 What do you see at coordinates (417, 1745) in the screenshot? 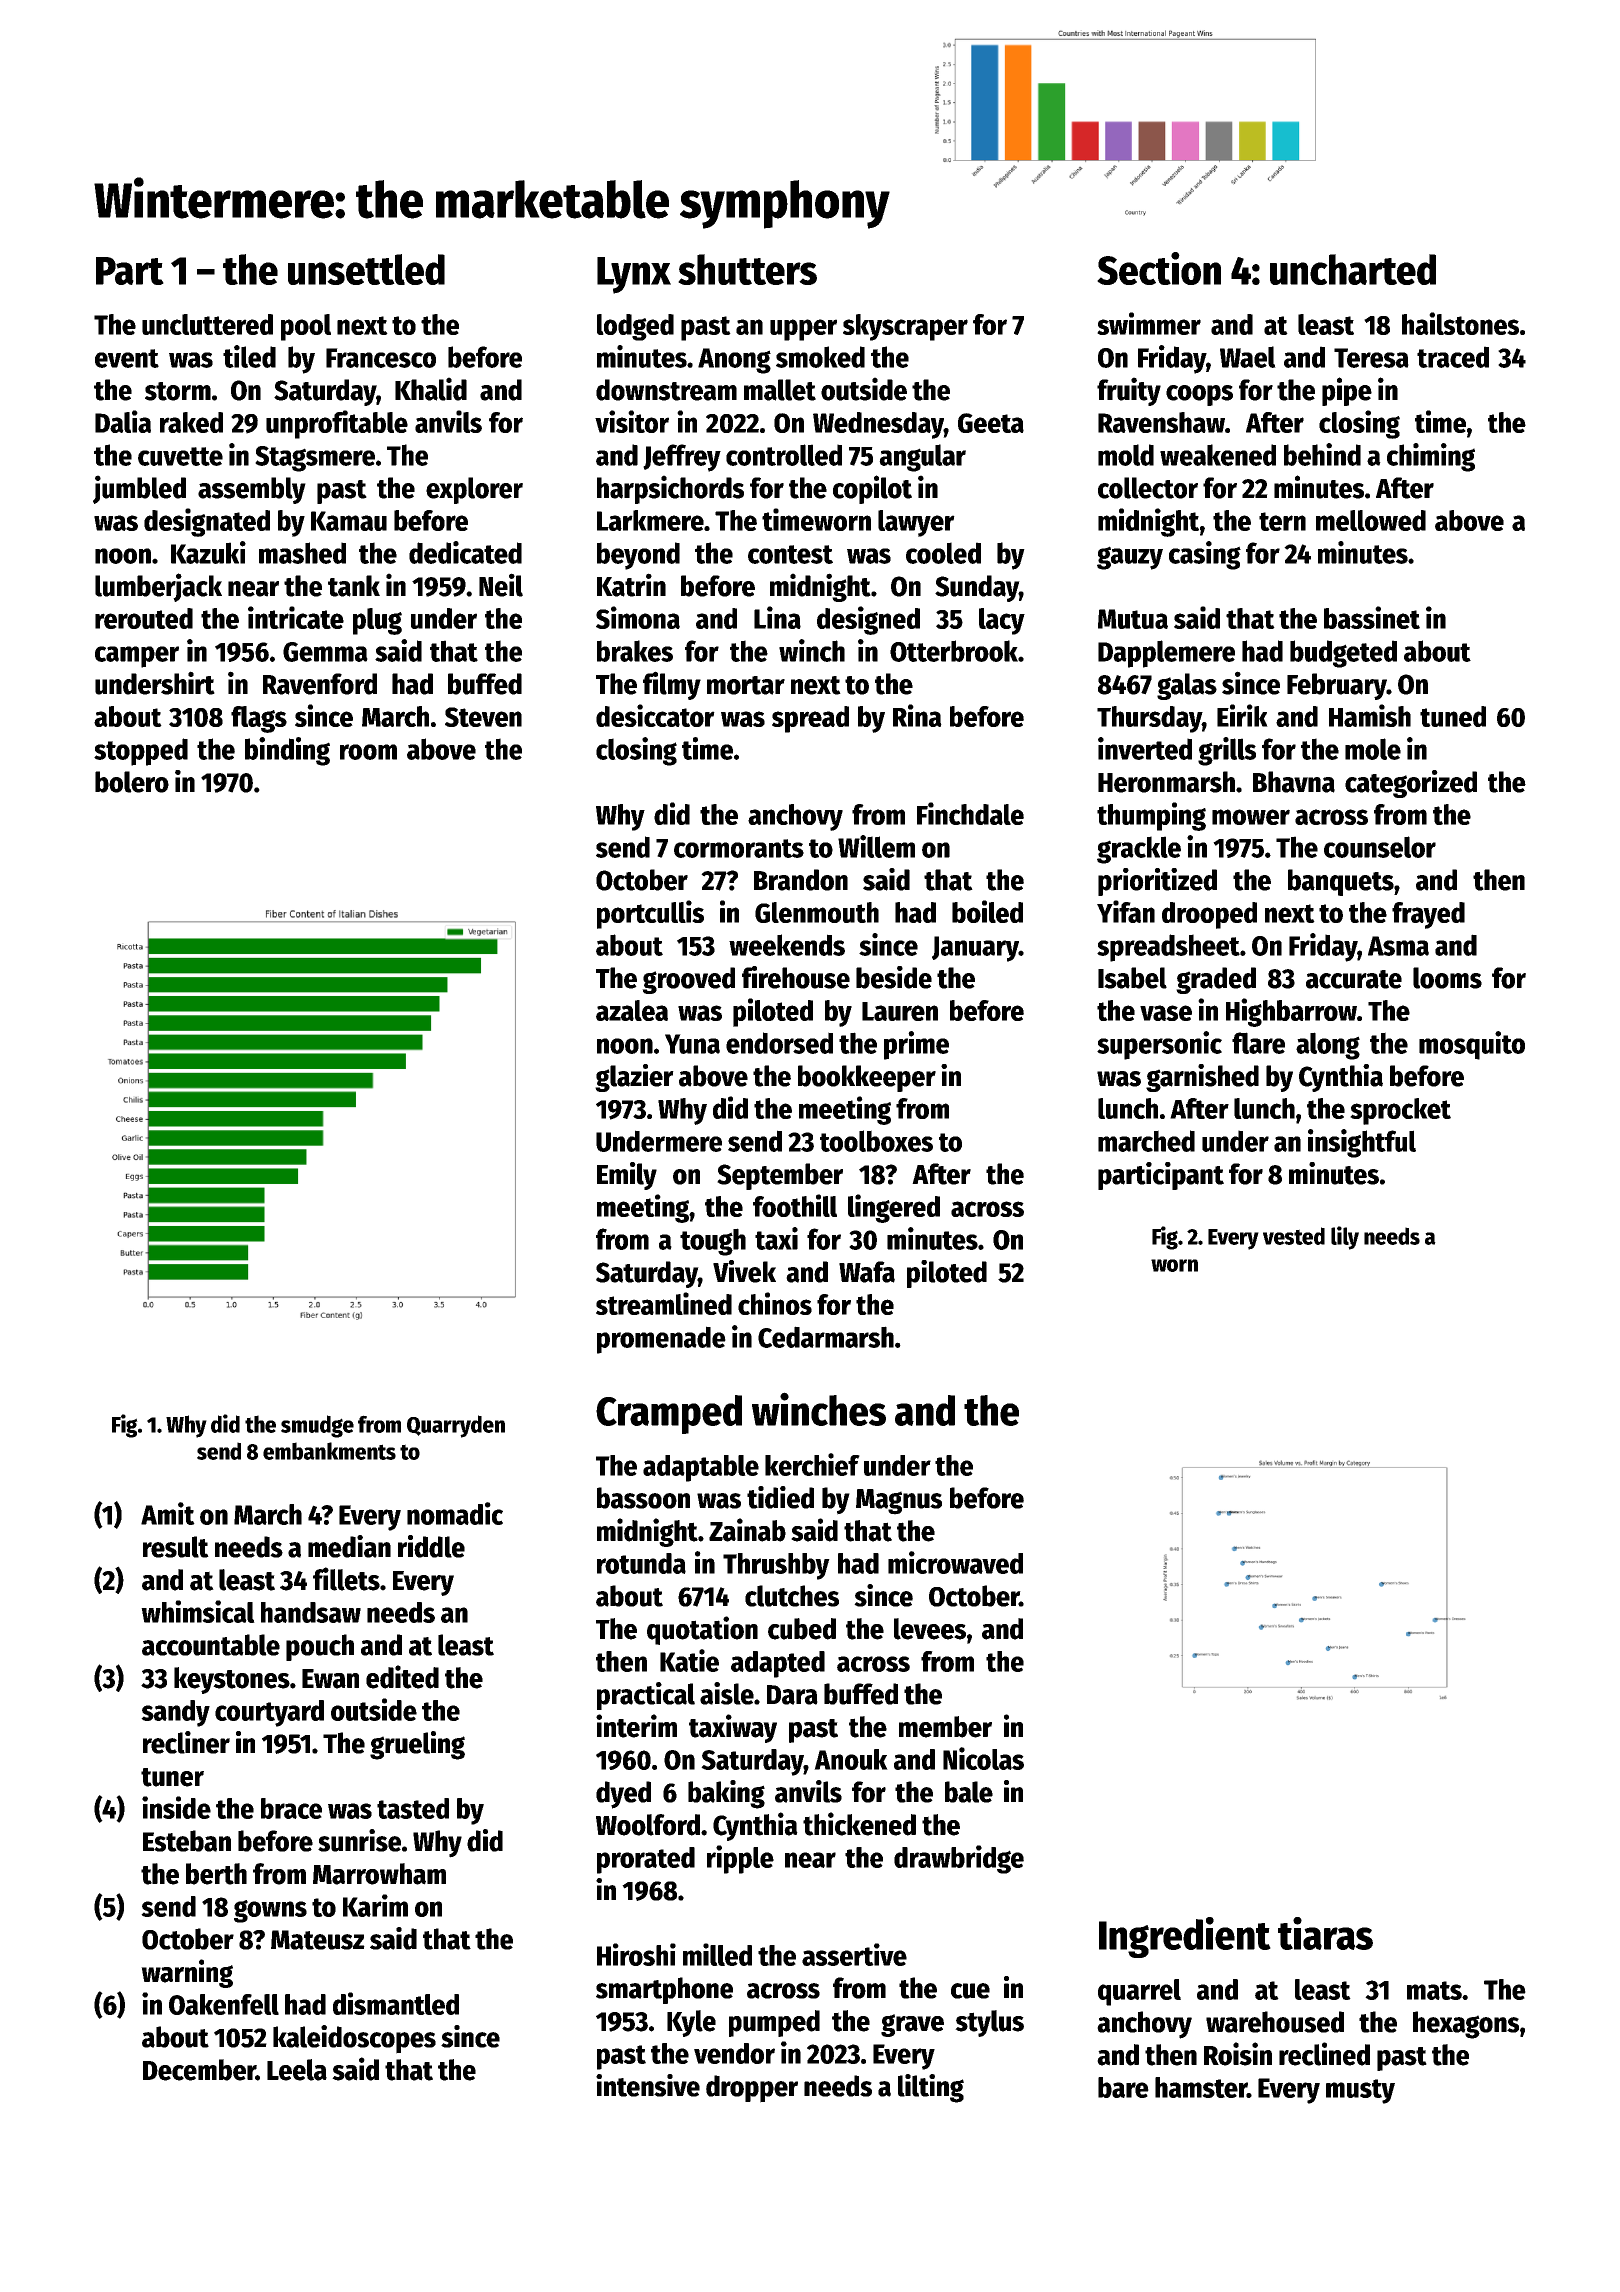
I see `grueling` at bounding box center [417, 1745].
